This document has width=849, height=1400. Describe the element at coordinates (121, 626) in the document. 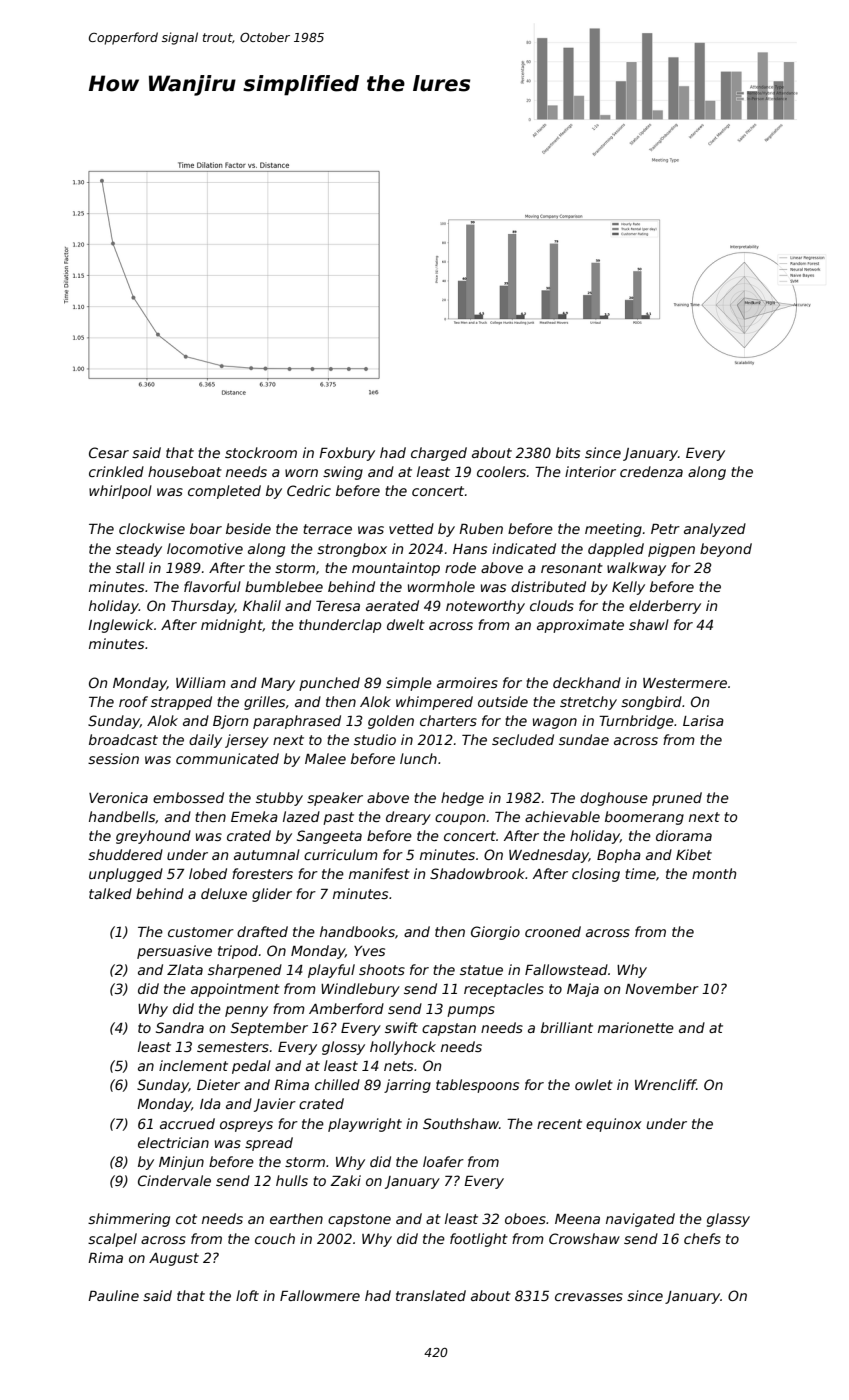

I see `Inglewick` at that location.
